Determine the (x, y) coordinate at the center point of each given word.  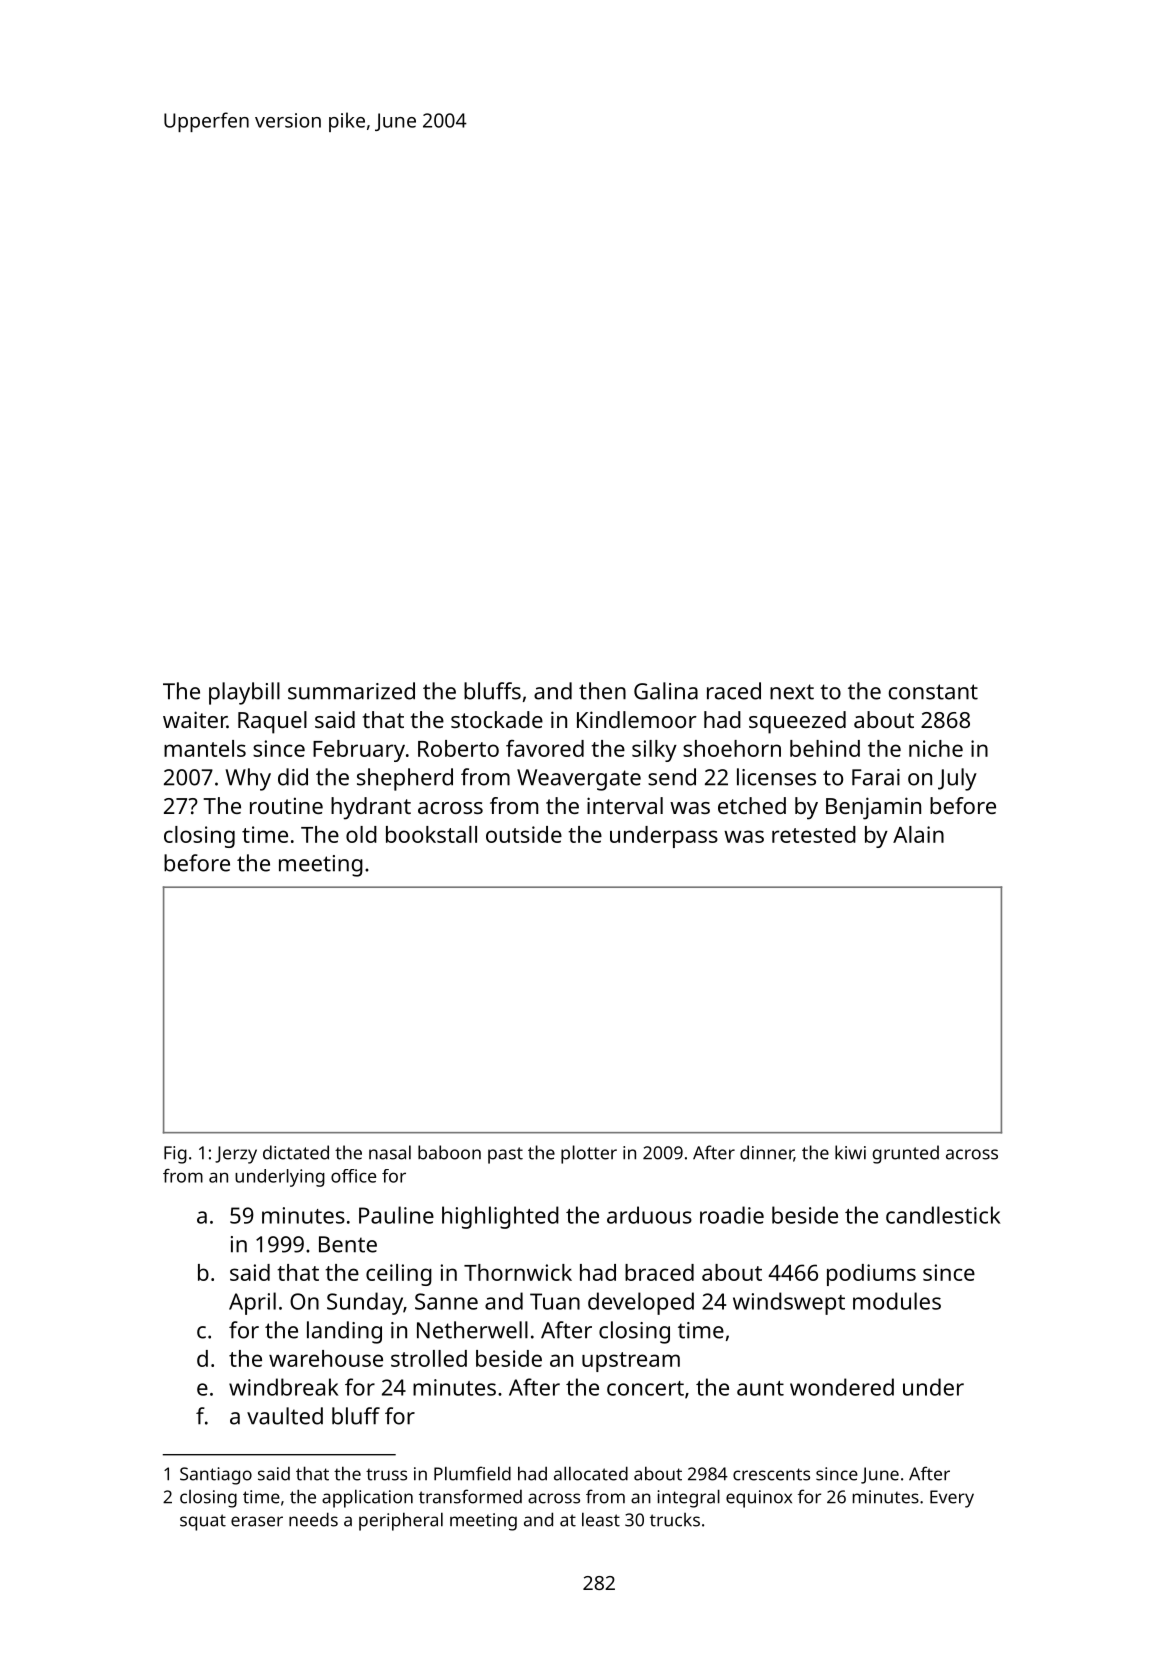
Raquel (272, 722)
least (601, 1519)
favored (545, 748)
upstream (631, 1362)
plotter (589, 1154)
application (367, 1498)
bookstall (431, 834)
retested (814, 834)
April (252, 1303)
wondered (842, 1387)
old (361, 834)
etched (752, 805)
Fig (175, 1155)
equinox (759, 1499)
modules (897, 1301)
